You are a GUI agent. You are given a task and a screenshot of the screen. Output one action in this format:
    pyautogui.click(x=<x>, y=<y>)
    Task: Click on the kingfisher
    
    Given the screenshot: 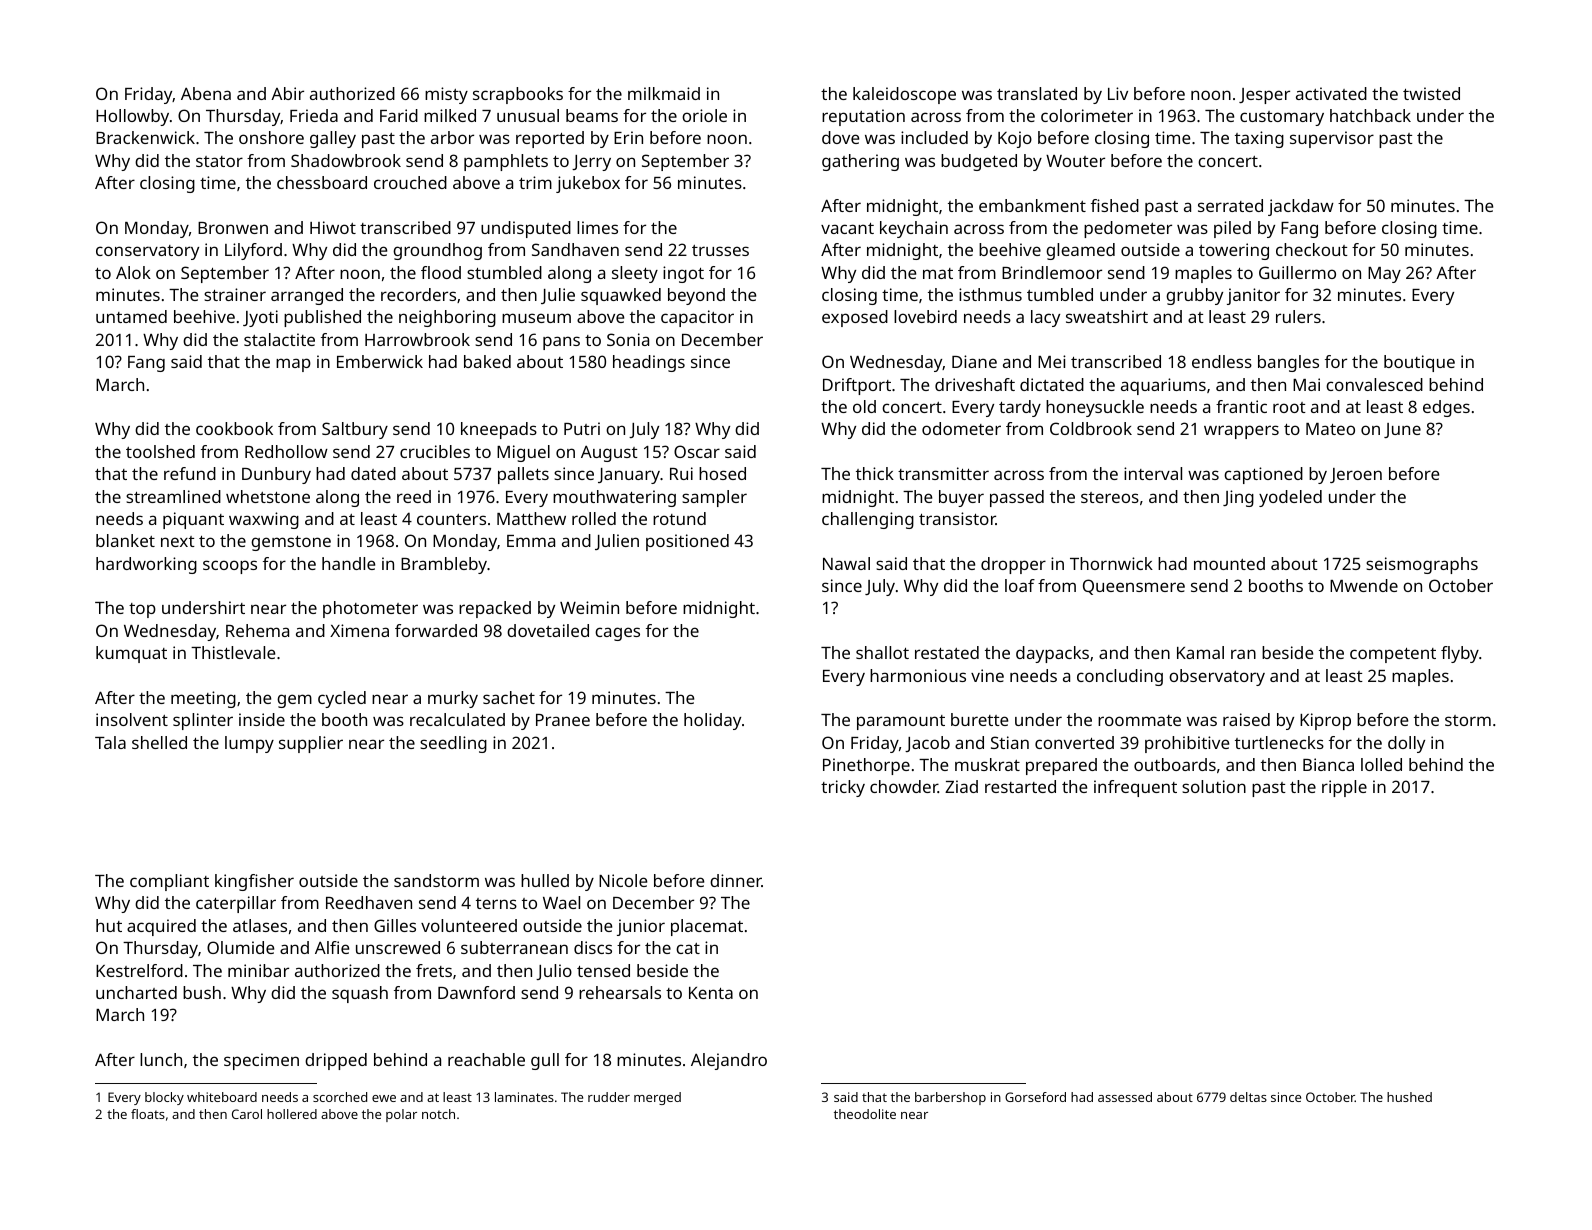 What is the action you would take?
    pyautogui.click(x=254, y=882)
